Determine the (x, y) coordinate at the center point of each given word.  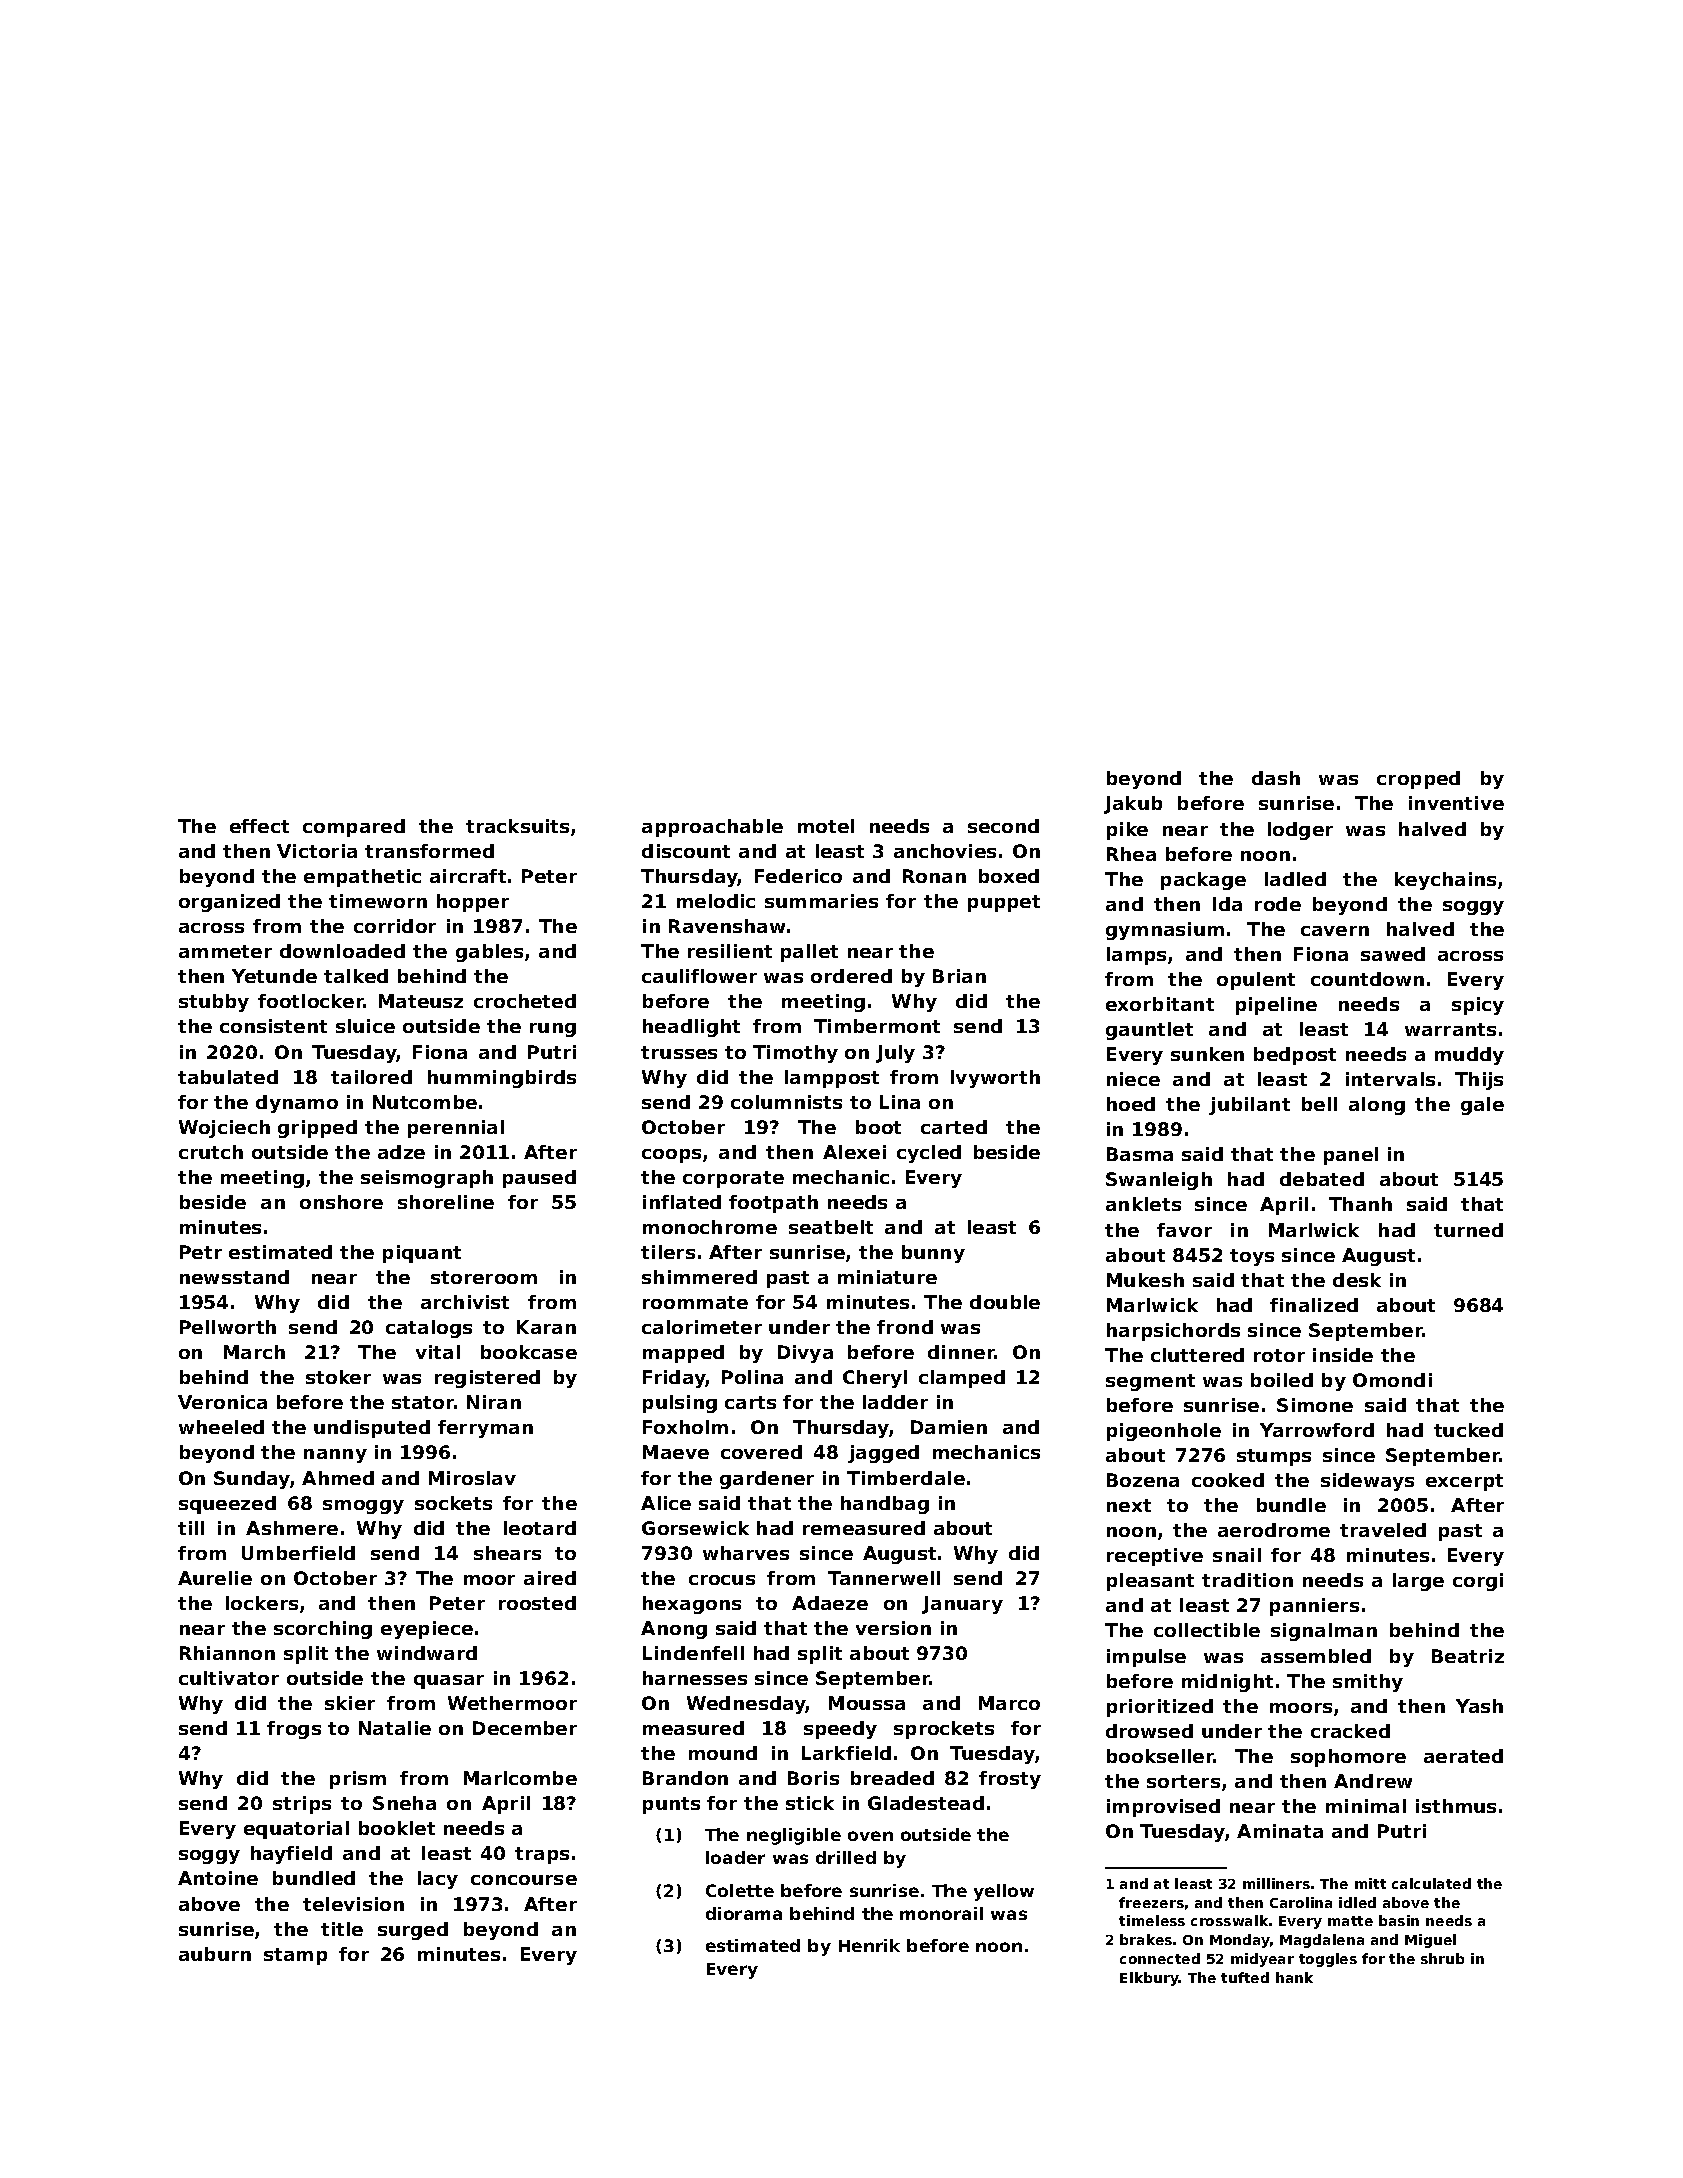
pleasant (1150, 1582)
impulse (1146, 1658)
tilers (668, 1252)
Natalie (395, 1728)
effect (259, 826)
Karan (546, 1327)
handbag (885, 1505)
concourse (524, 1880)
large (1418, 1582)
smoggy (363, 1507)
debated (1322, 1179)
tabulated (228, 1077)
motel (826, 826)
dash (1276, 778)
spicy (1478, 1006)
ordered (851, 976)
